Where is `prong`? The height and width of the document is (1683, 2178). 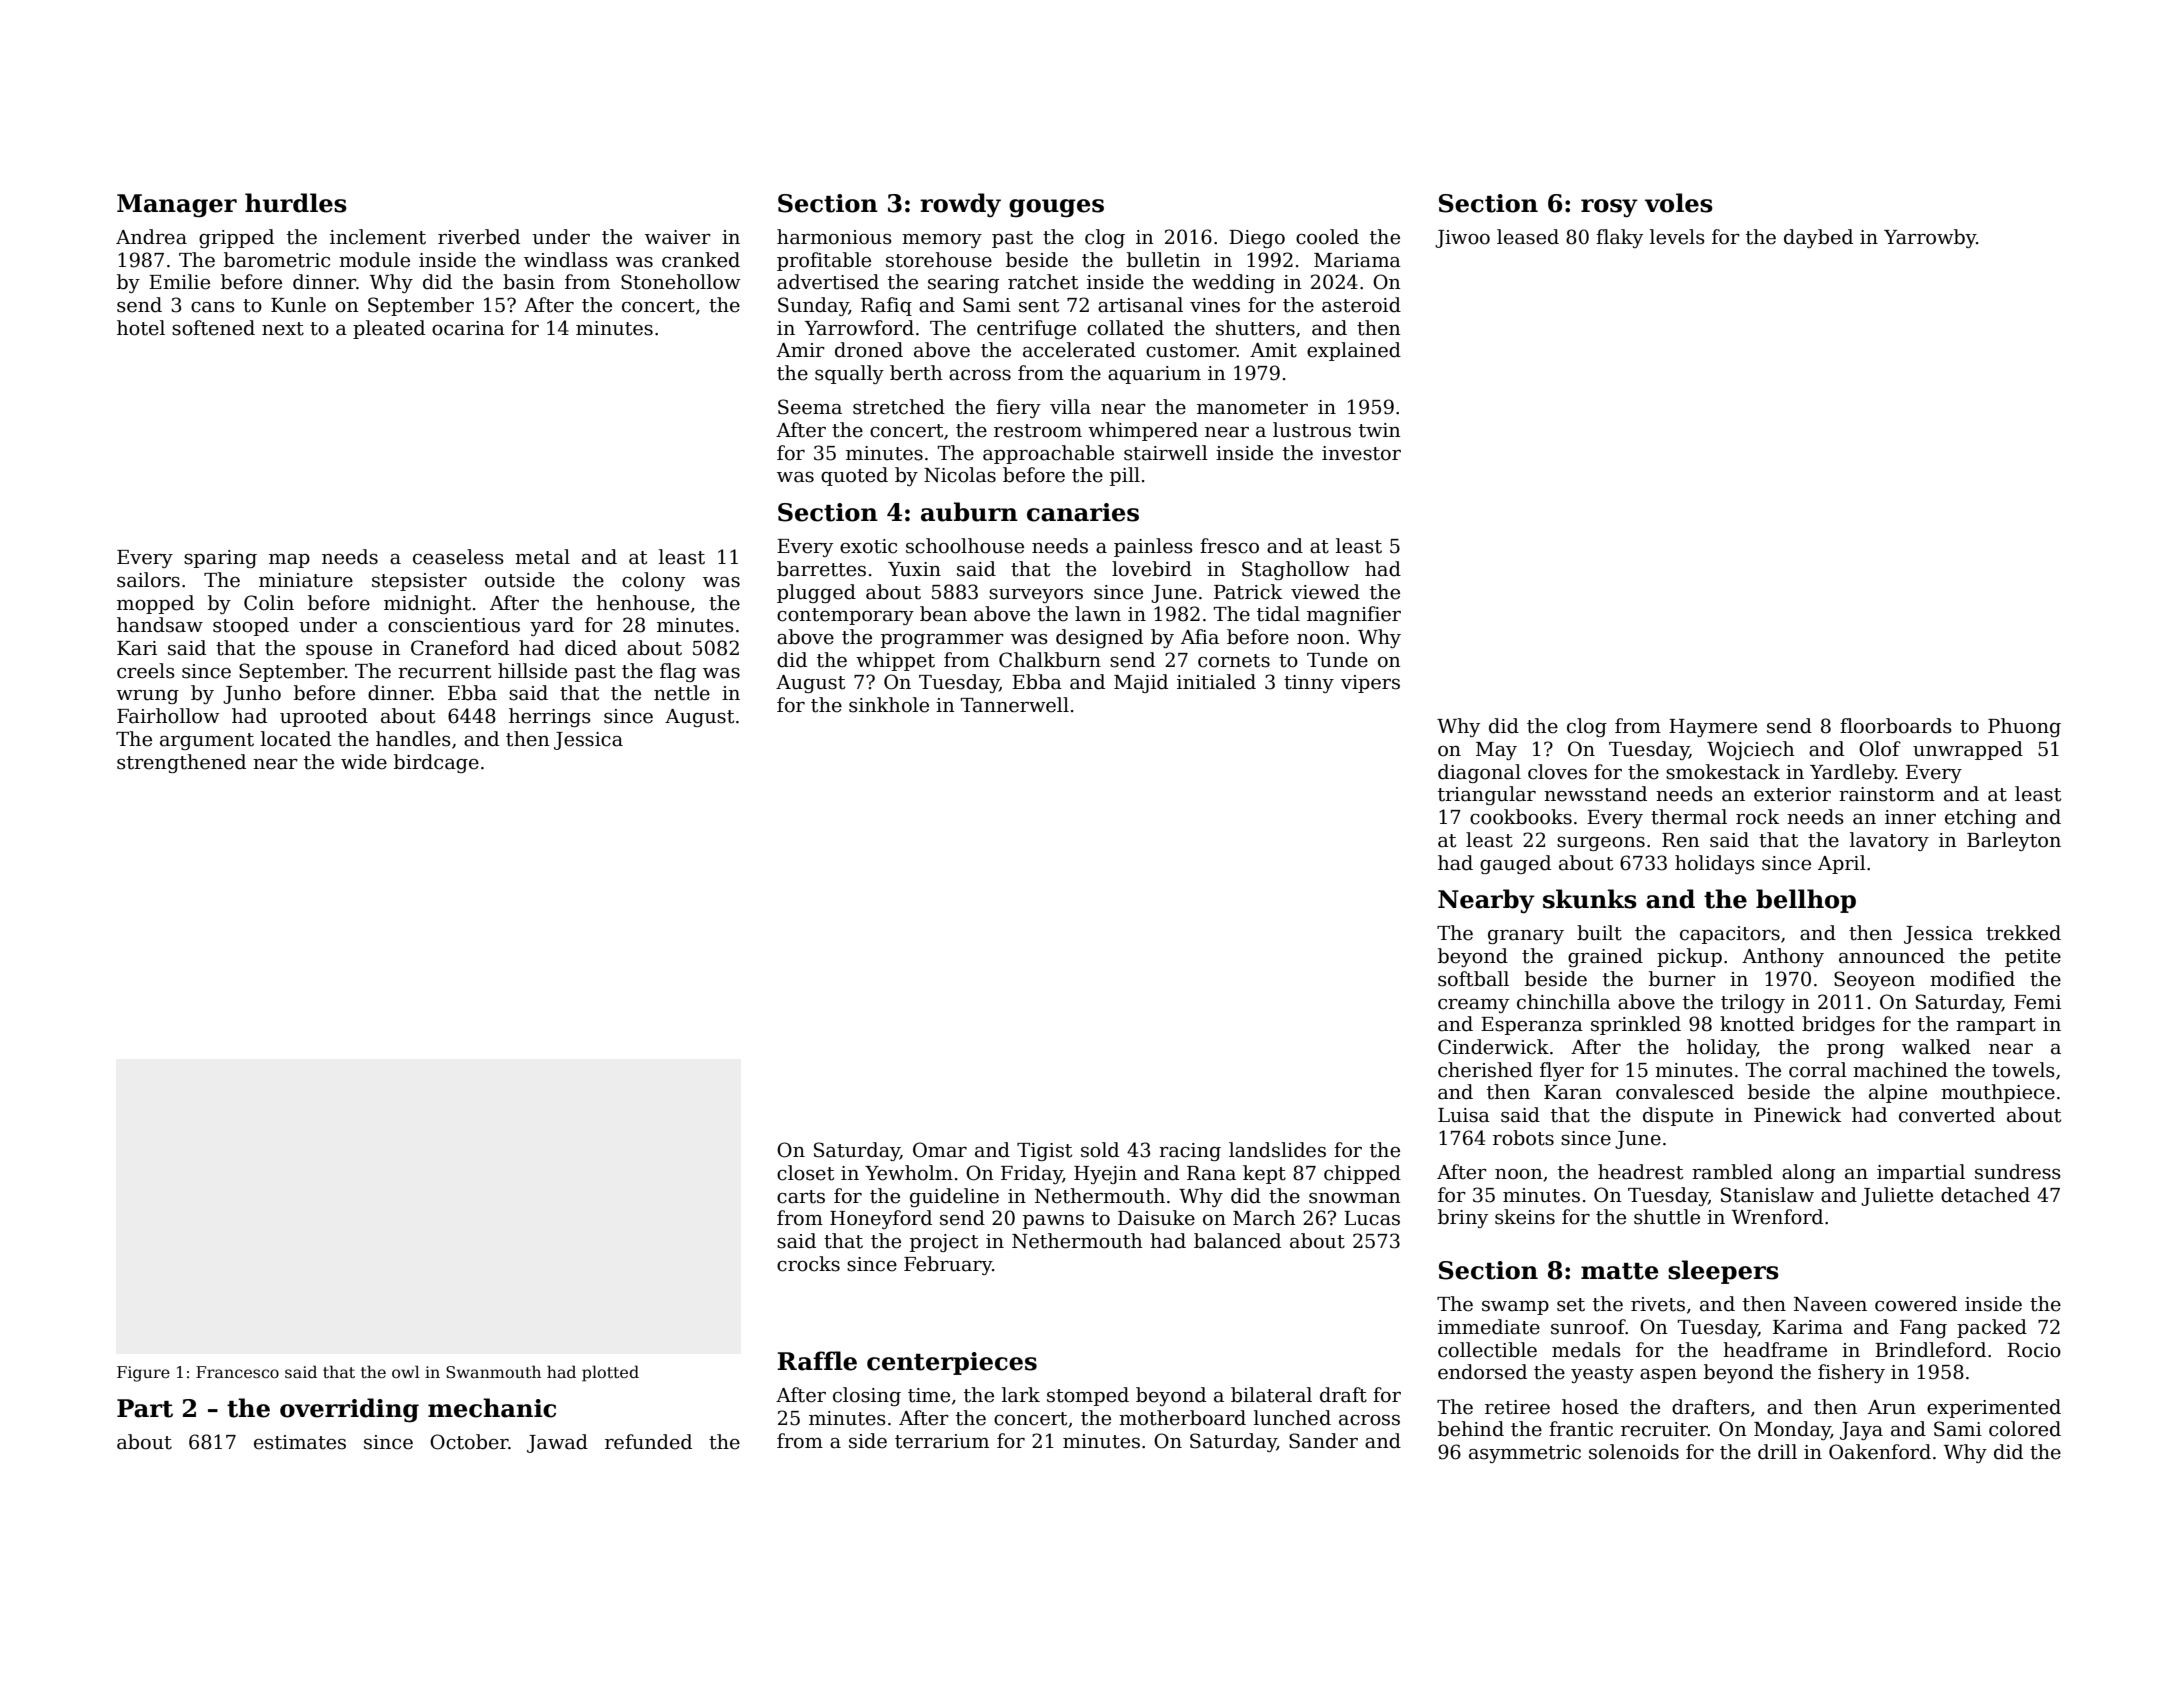
prong is located at coordinates (1855, 1051).
